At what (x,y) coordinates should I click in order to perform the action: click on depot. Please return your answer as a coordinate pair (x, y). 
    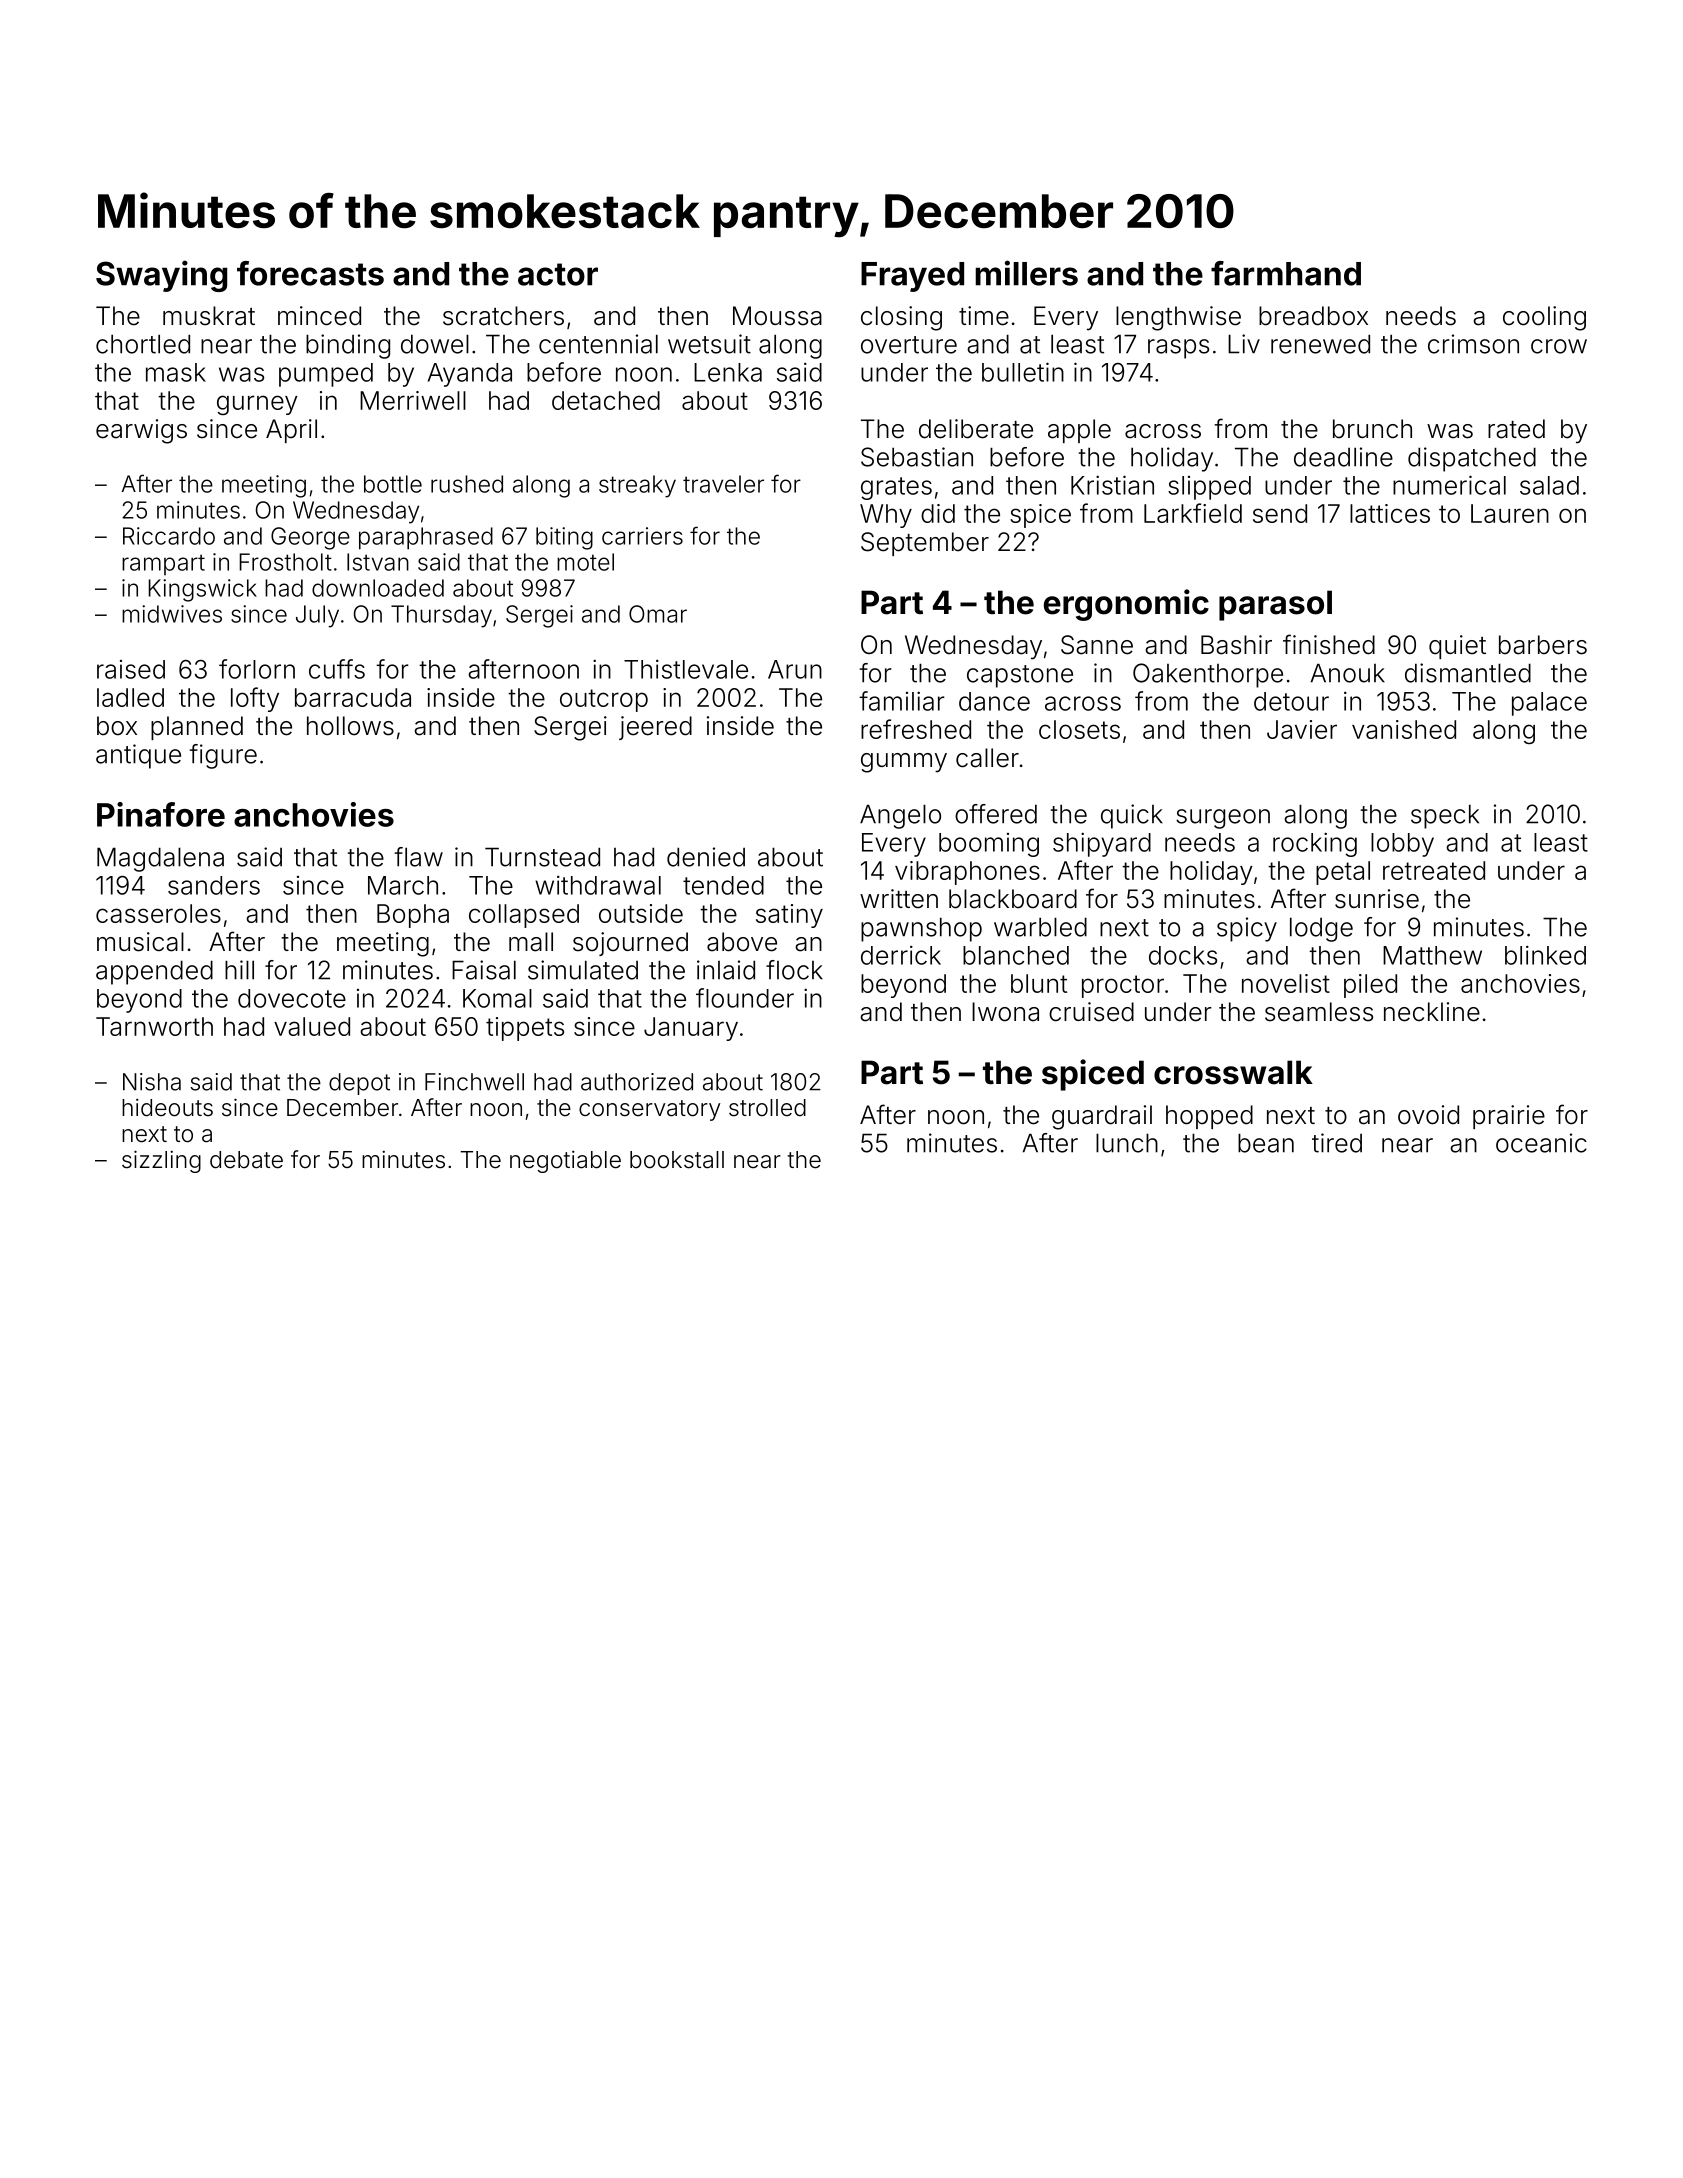
    Looking at the image, I should click on (359, 1084).
